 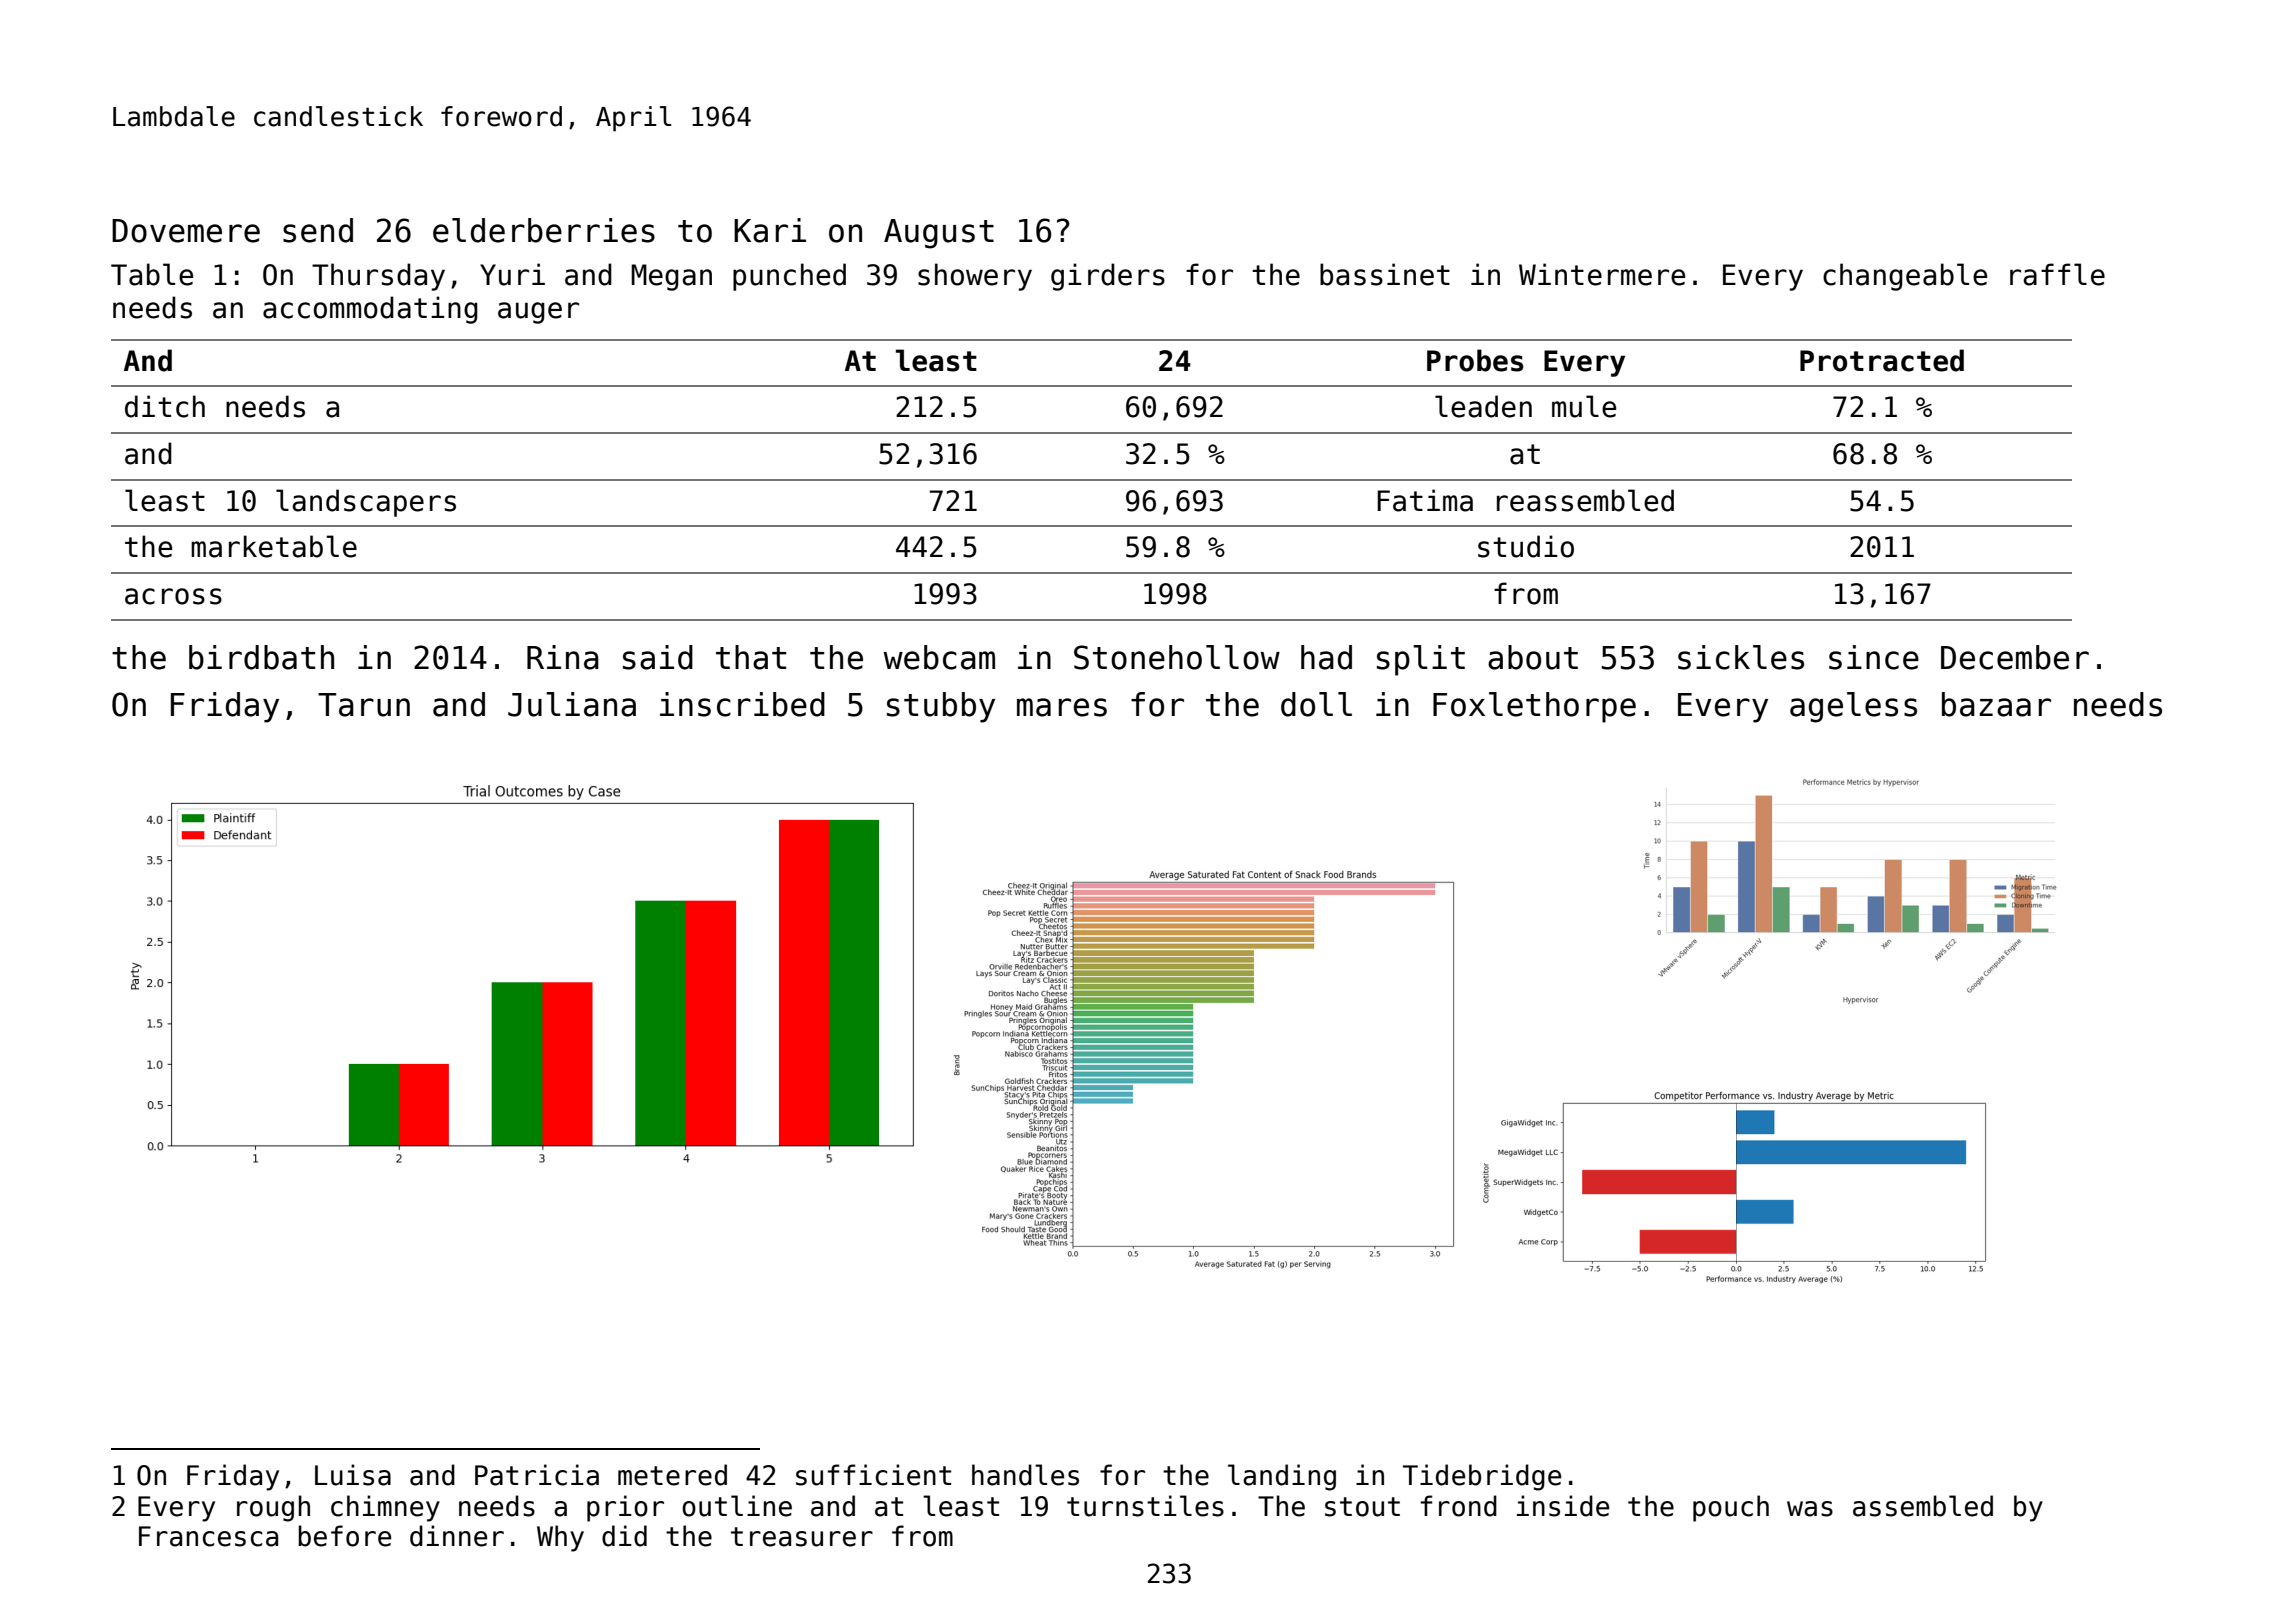 What do you see at coordinates (208, 1536) in the page?
I see `Francesca` at bounding box center [208, 1536].
